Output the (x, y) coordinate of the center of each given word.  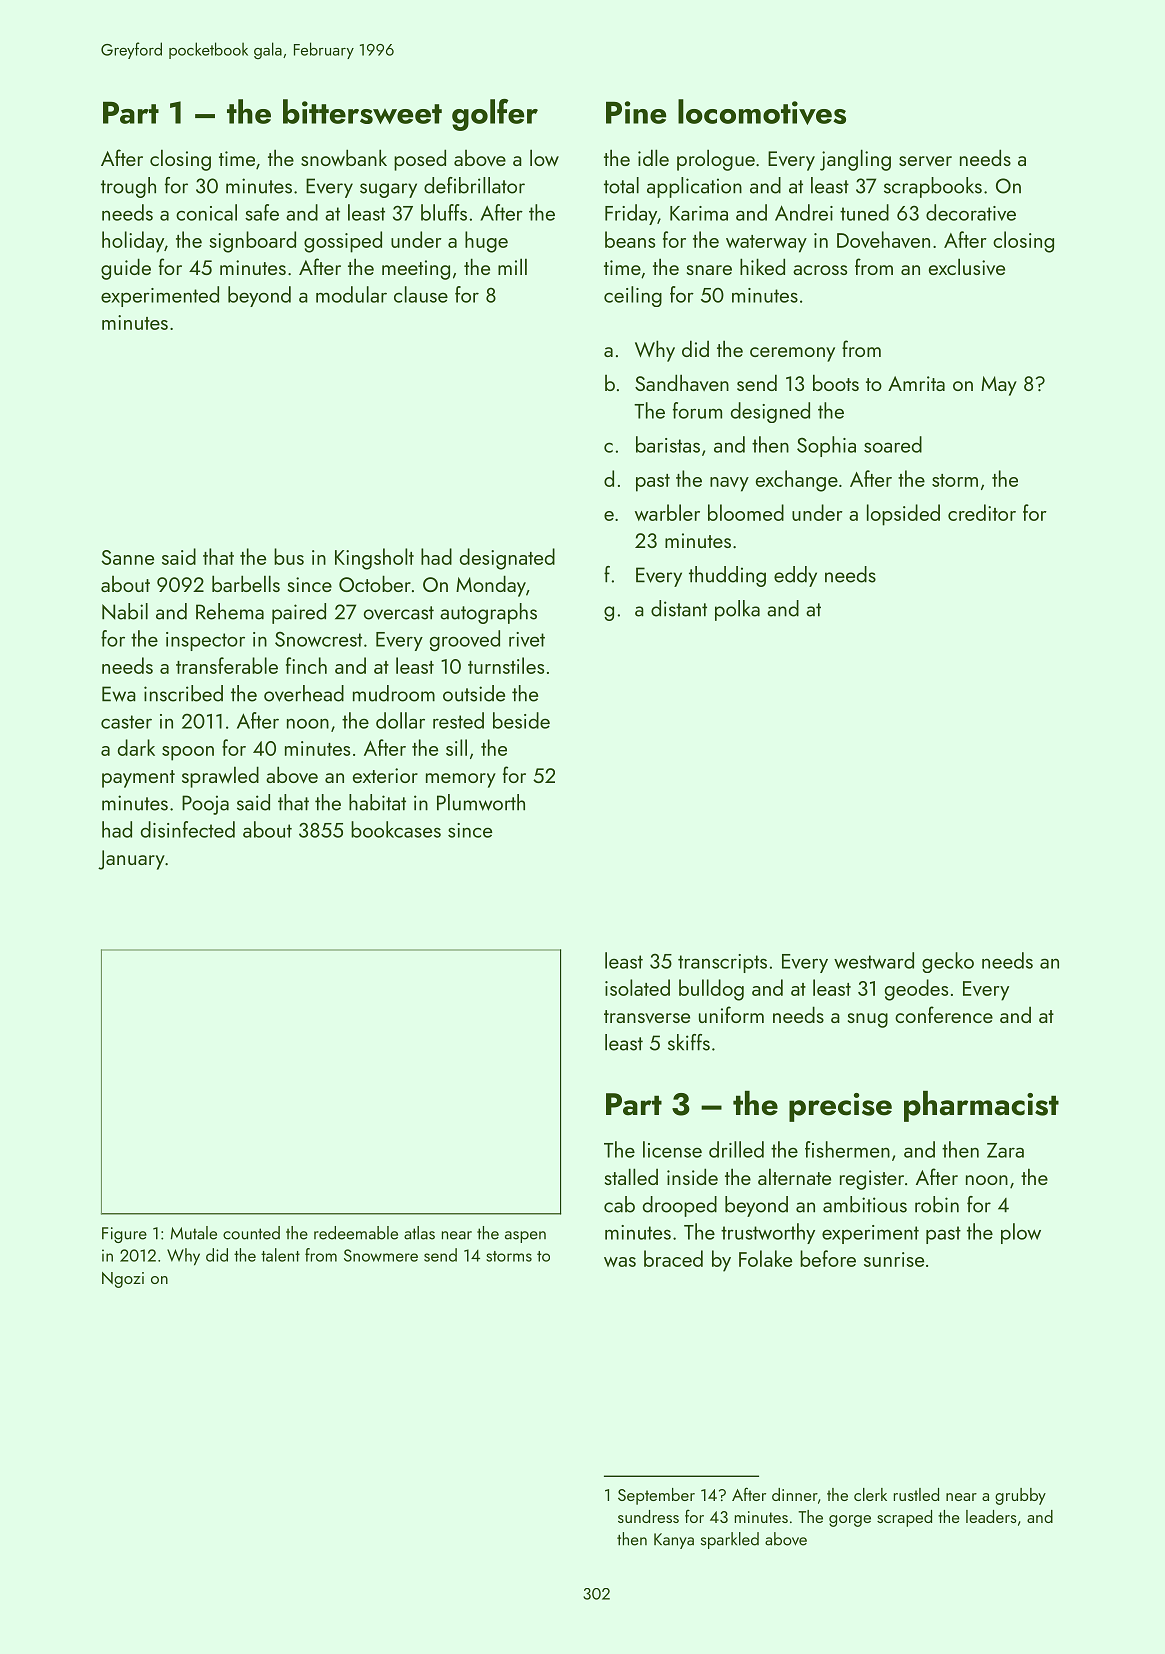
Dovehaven (883, 239)
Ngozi (123, 1280)
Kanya (674, 1541)
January (131, 860)
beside (521, 720)
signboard (252, 242)
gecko (948, 962)
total (621, 185)
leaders (991, 1516)
